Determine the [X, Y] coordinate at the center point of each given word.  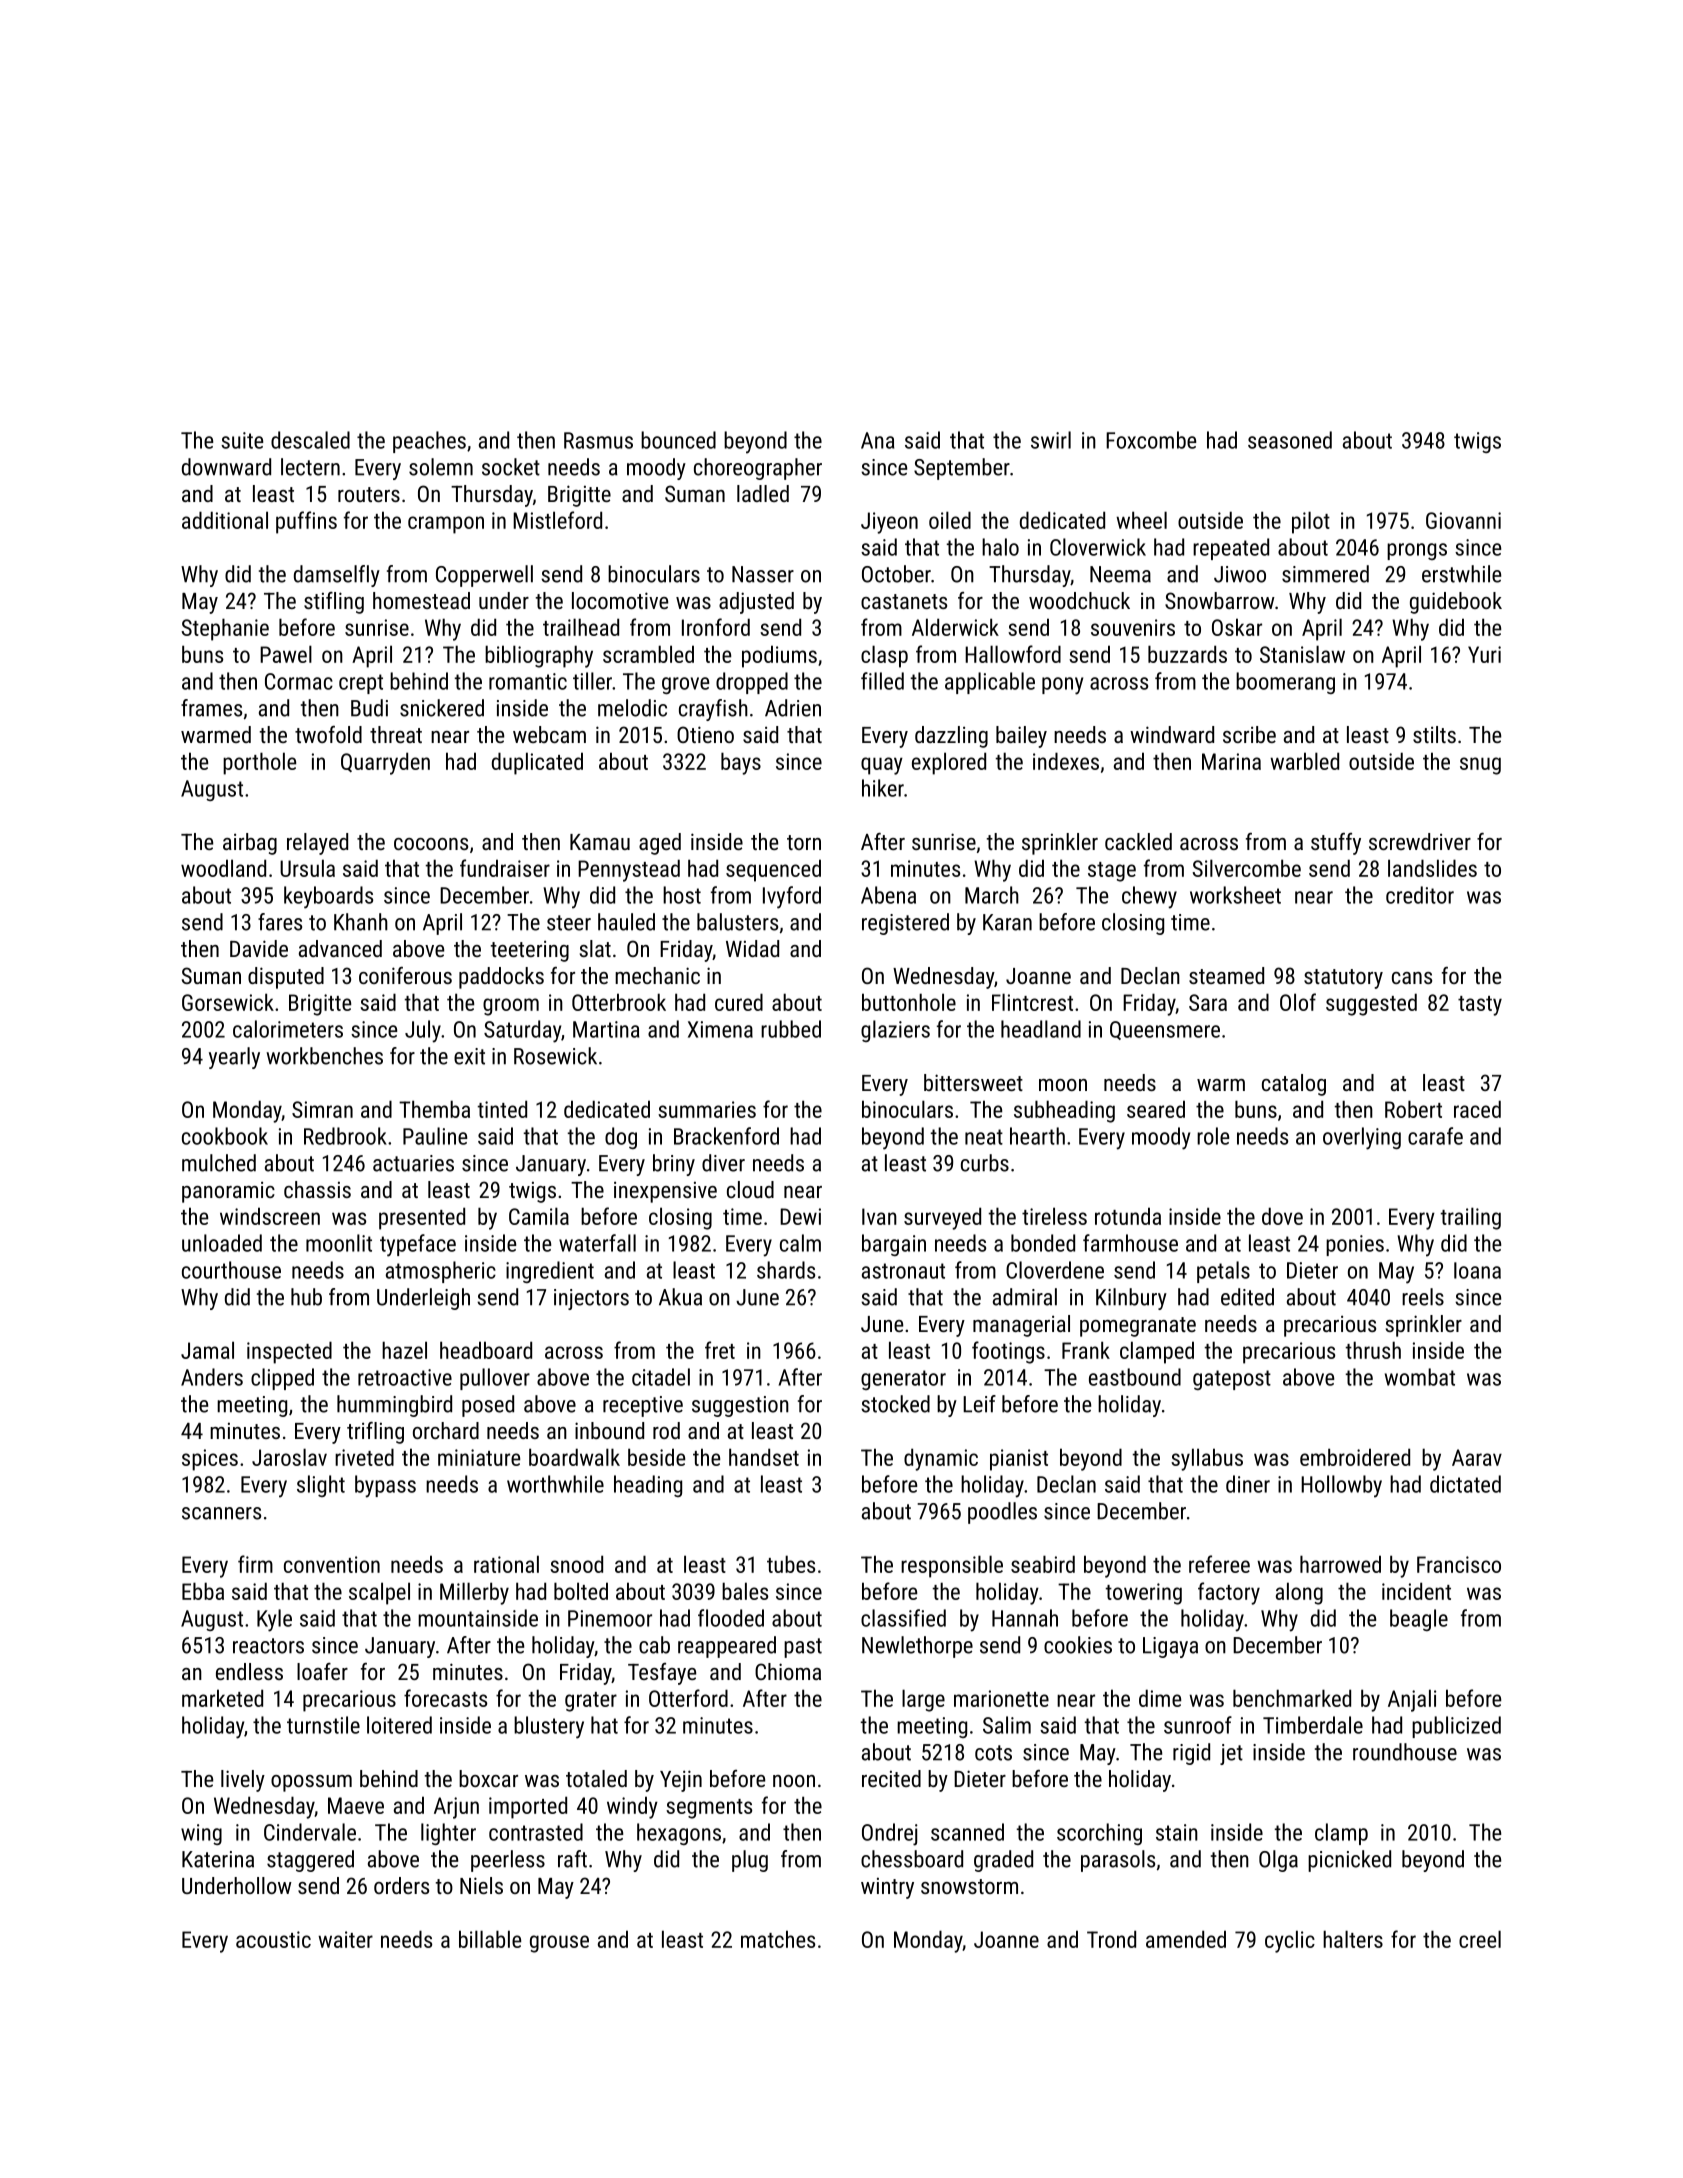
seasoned [1290, 440]
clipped [282, 1379]
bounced [678, 440]
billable [490, 1939]
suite [242, 440]
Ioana [1477, 1270]
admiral [1025, 1297]
